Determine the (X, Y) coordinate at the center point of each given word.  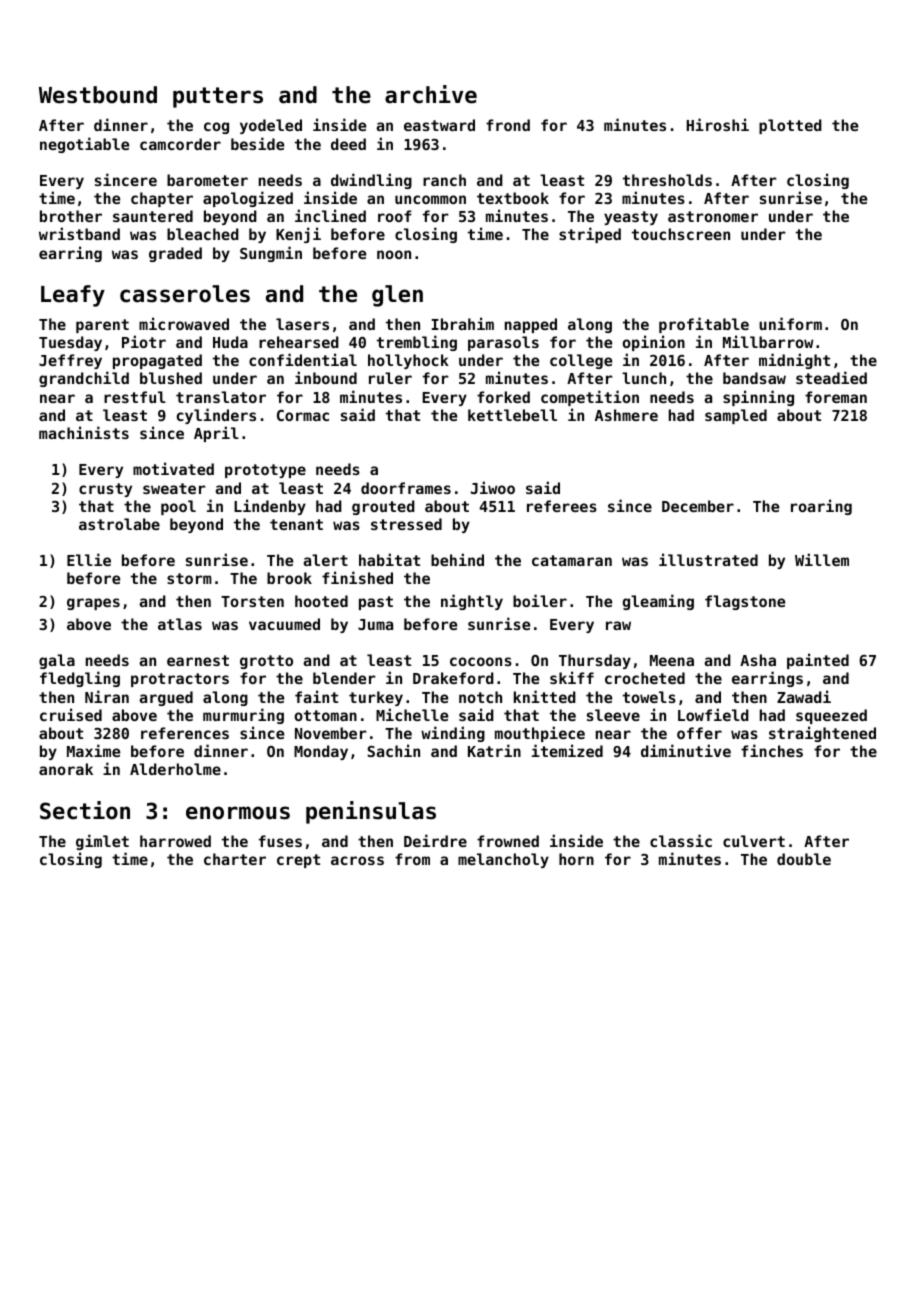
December (698, 506)
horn (576, 859)
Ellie (89, 559)
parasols (503, 343)
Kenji (298, 235)
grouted (383, 507)
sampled (736, 416)
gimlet (102, 842)
